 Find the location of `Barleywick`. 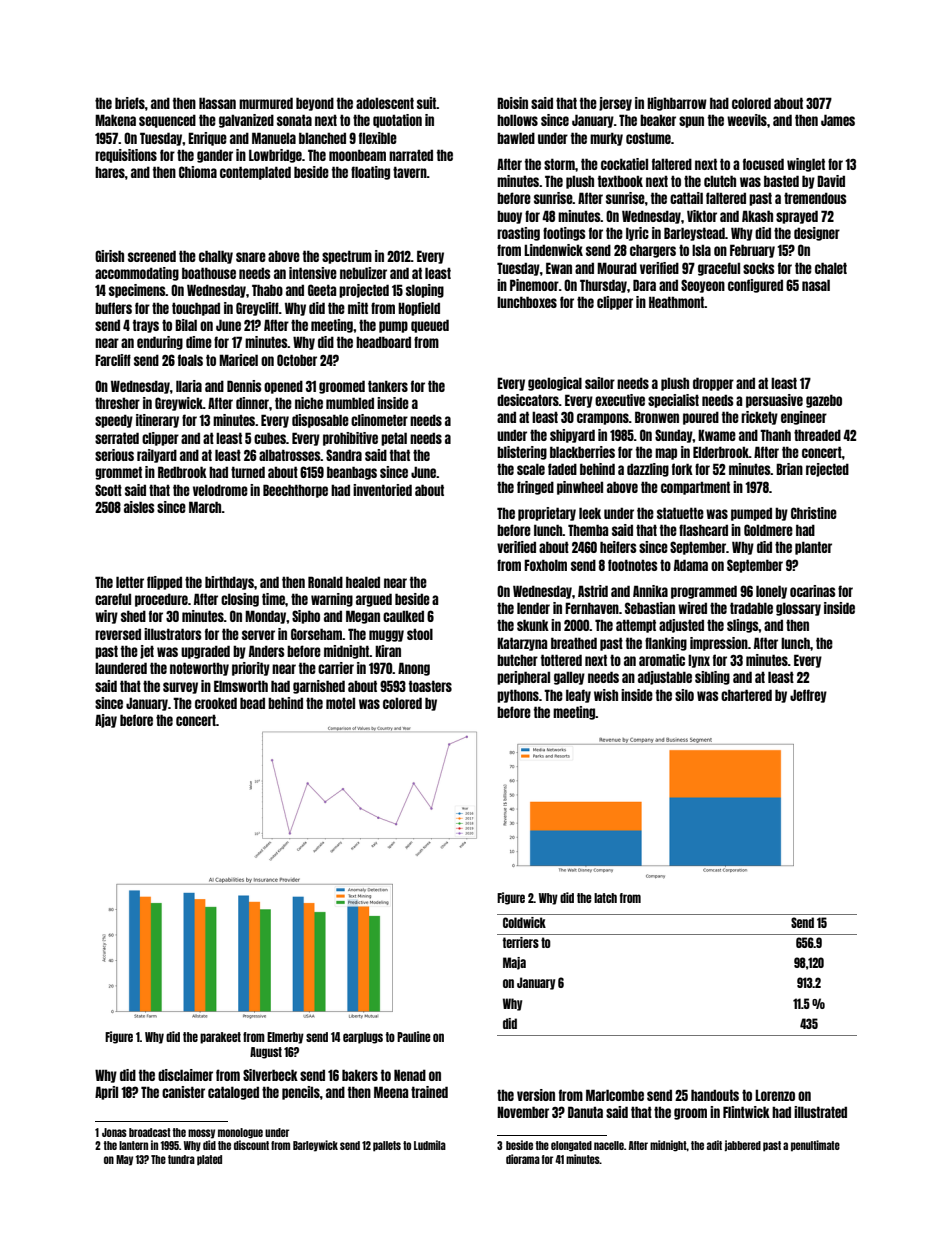

Barleywick is located at coordinates (315, 1146).
